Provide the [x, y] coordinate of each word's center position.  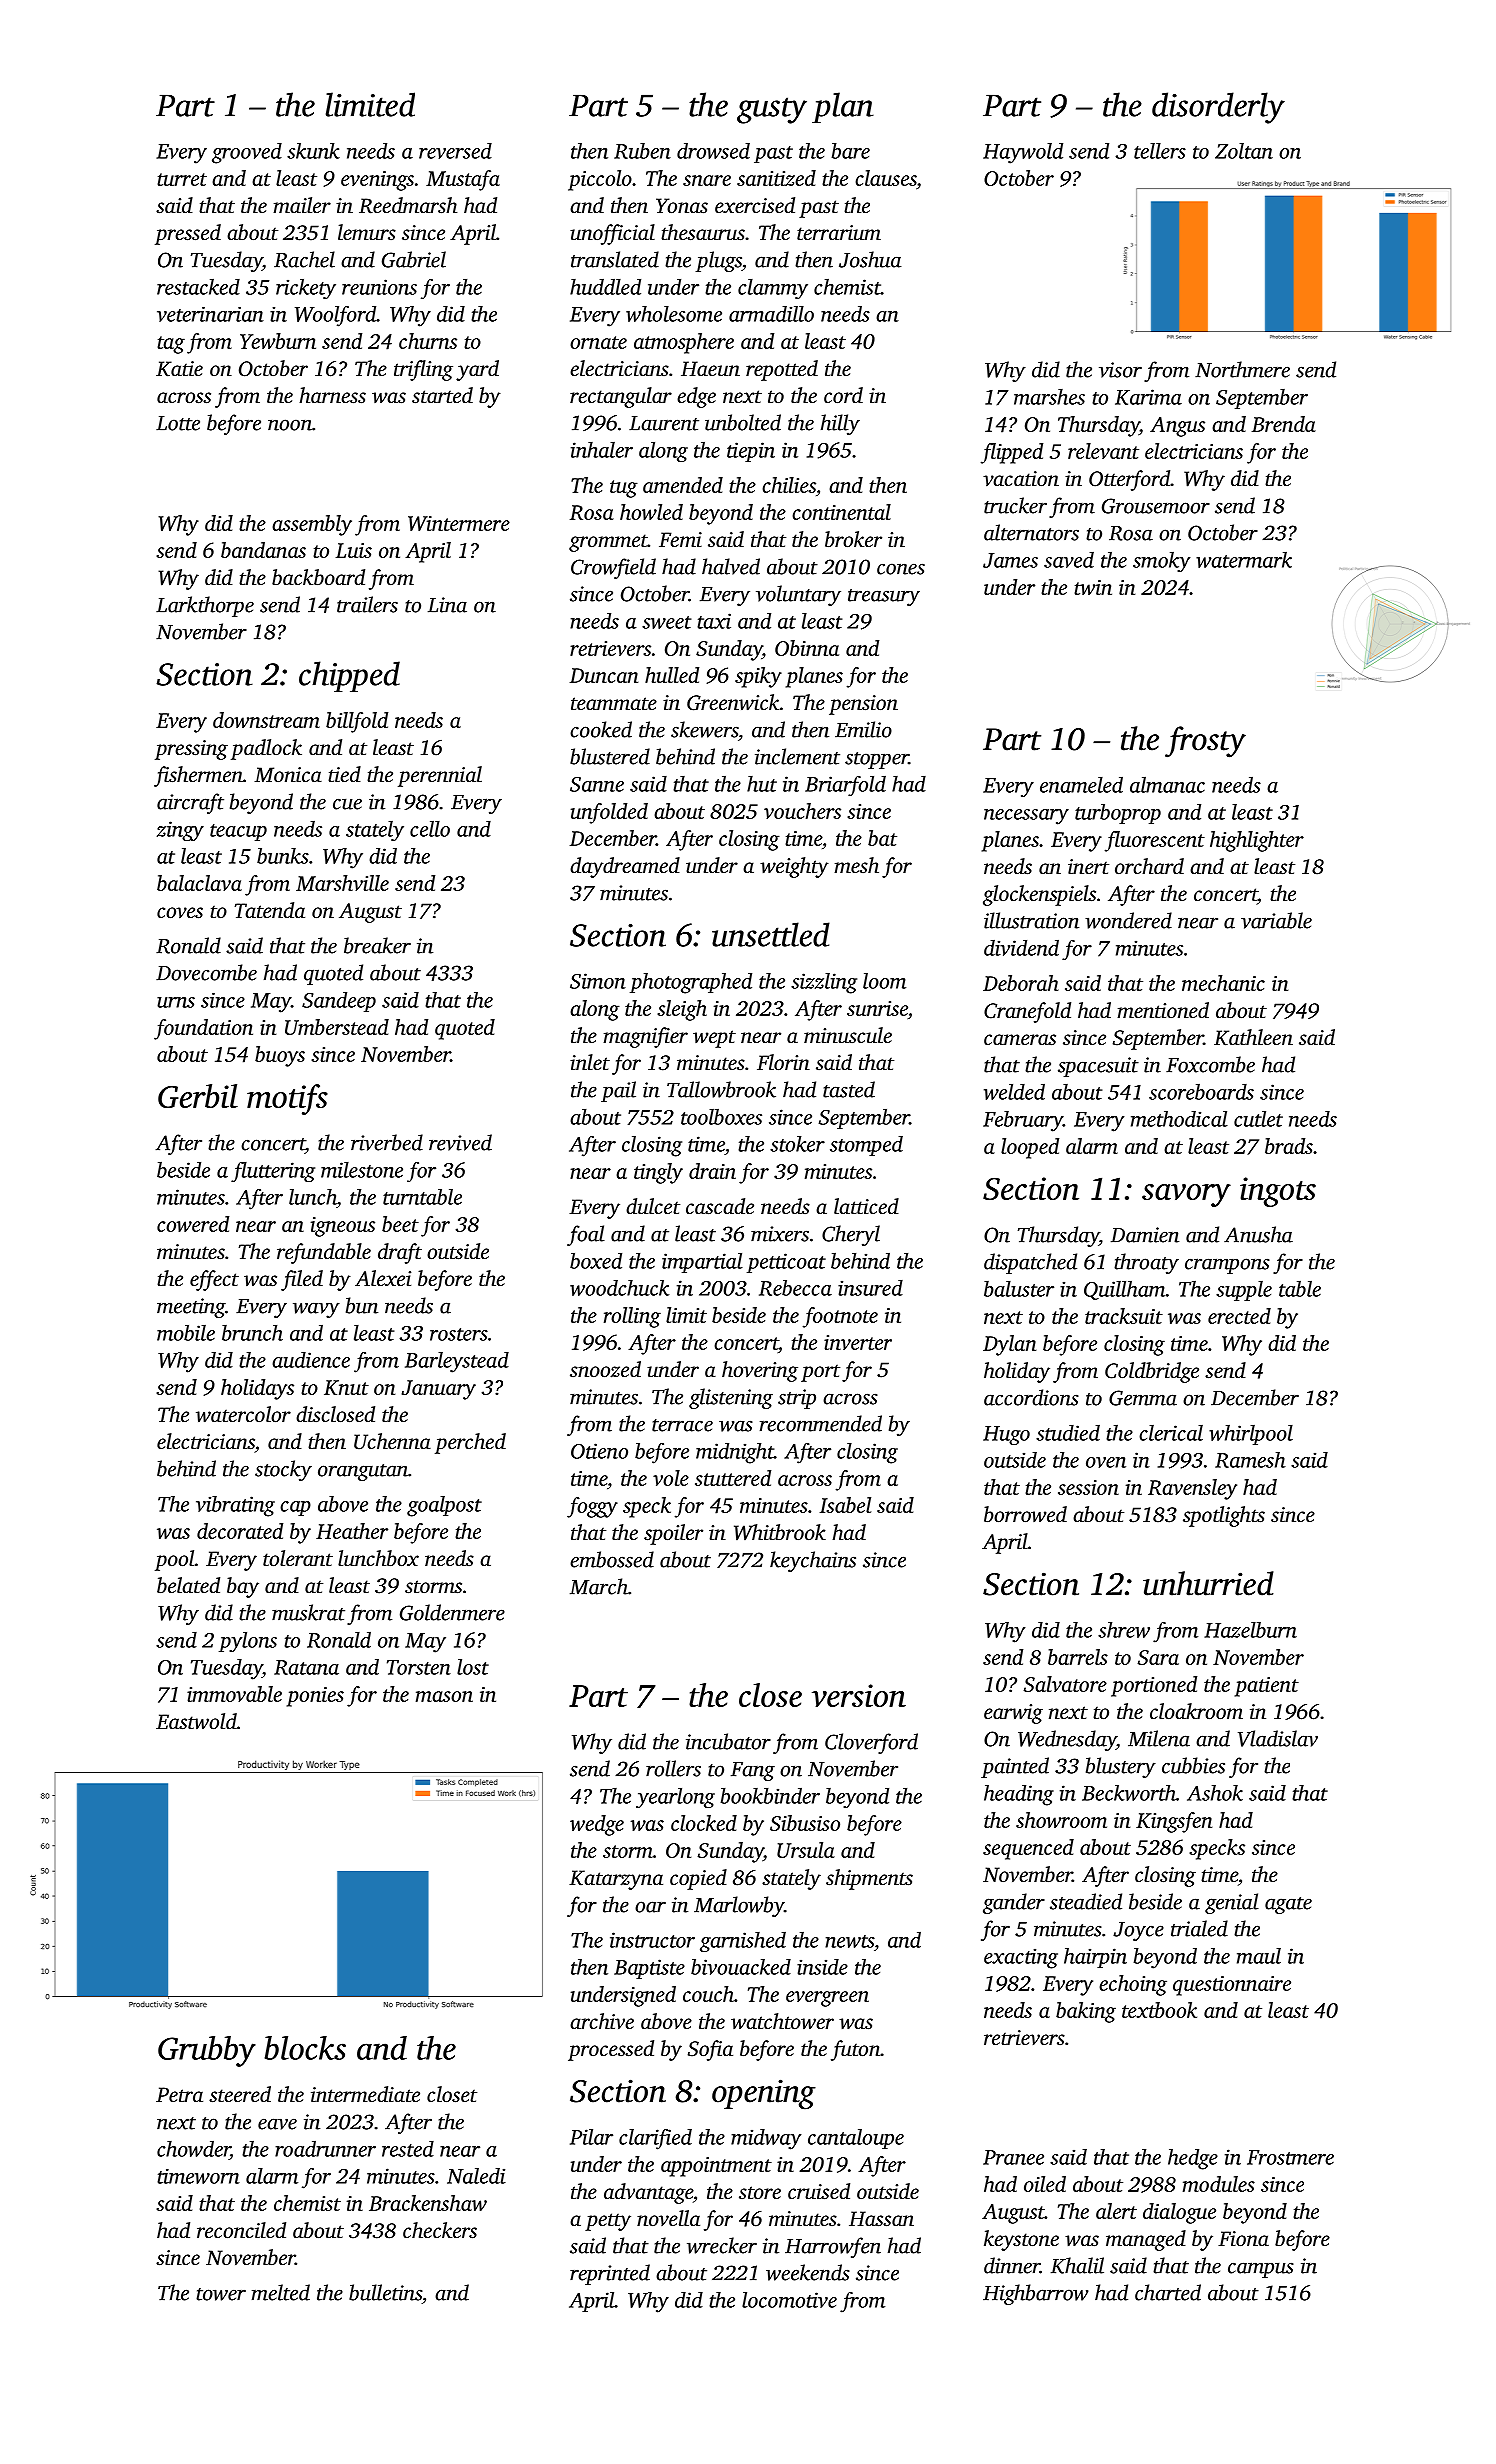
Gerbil [198, 1096]
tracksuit [1124, 1316]
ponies [315, 1697]
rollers [673, 1768]
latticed [866, 1206]
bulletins [385, 2292]
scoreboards [1201, 1092]
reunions [379, 287]
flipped [1012, 453]
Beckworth [1129, 1793]
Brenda [1284, 424]
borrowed [1025, 1514]
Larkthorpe [205, 606]
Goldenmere [452, 1612]
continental [841, 512]
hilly [840, 424]
